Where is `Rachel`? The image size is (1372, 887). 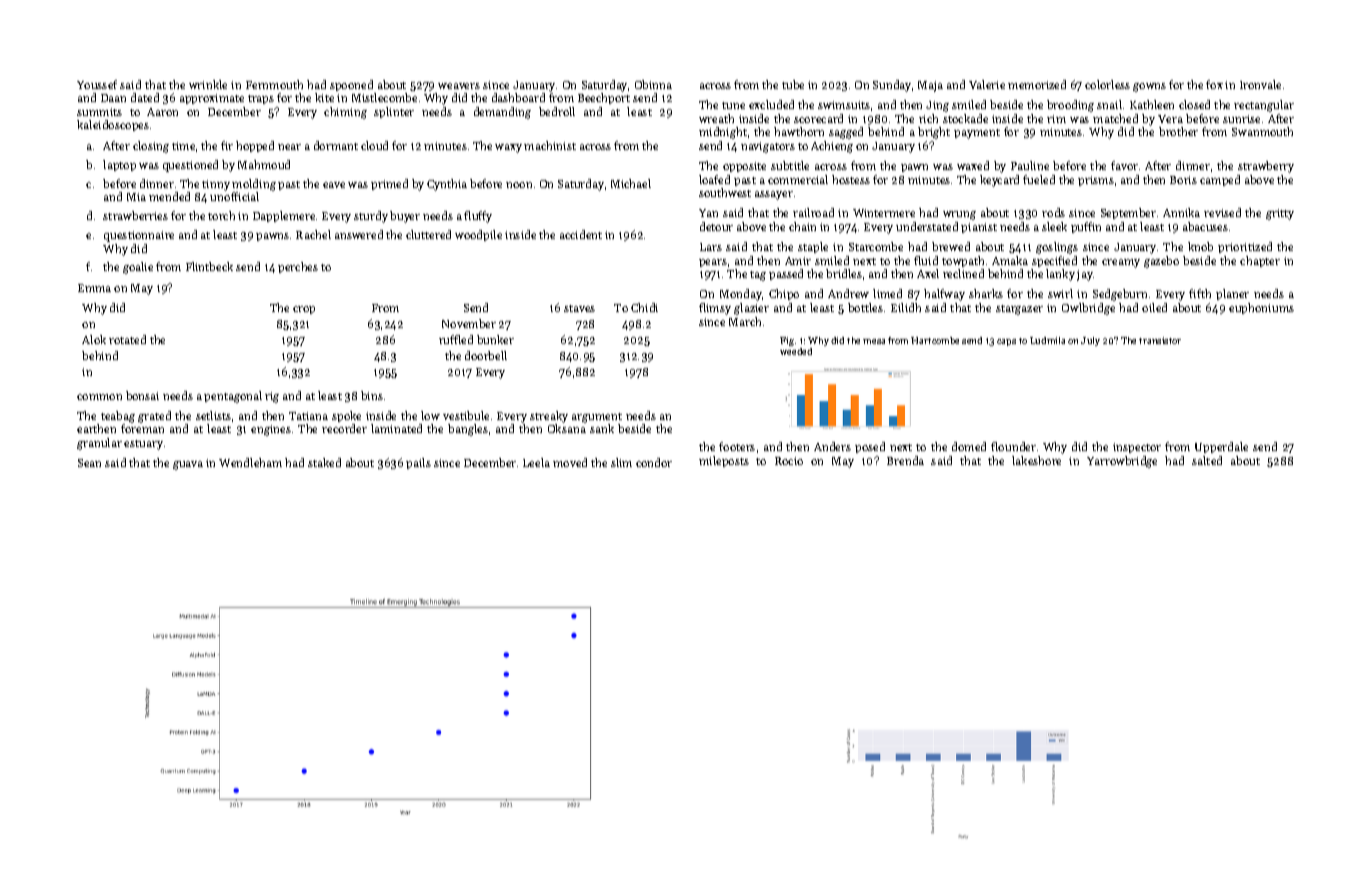
Rachel is located at coordinates (313, 234).
